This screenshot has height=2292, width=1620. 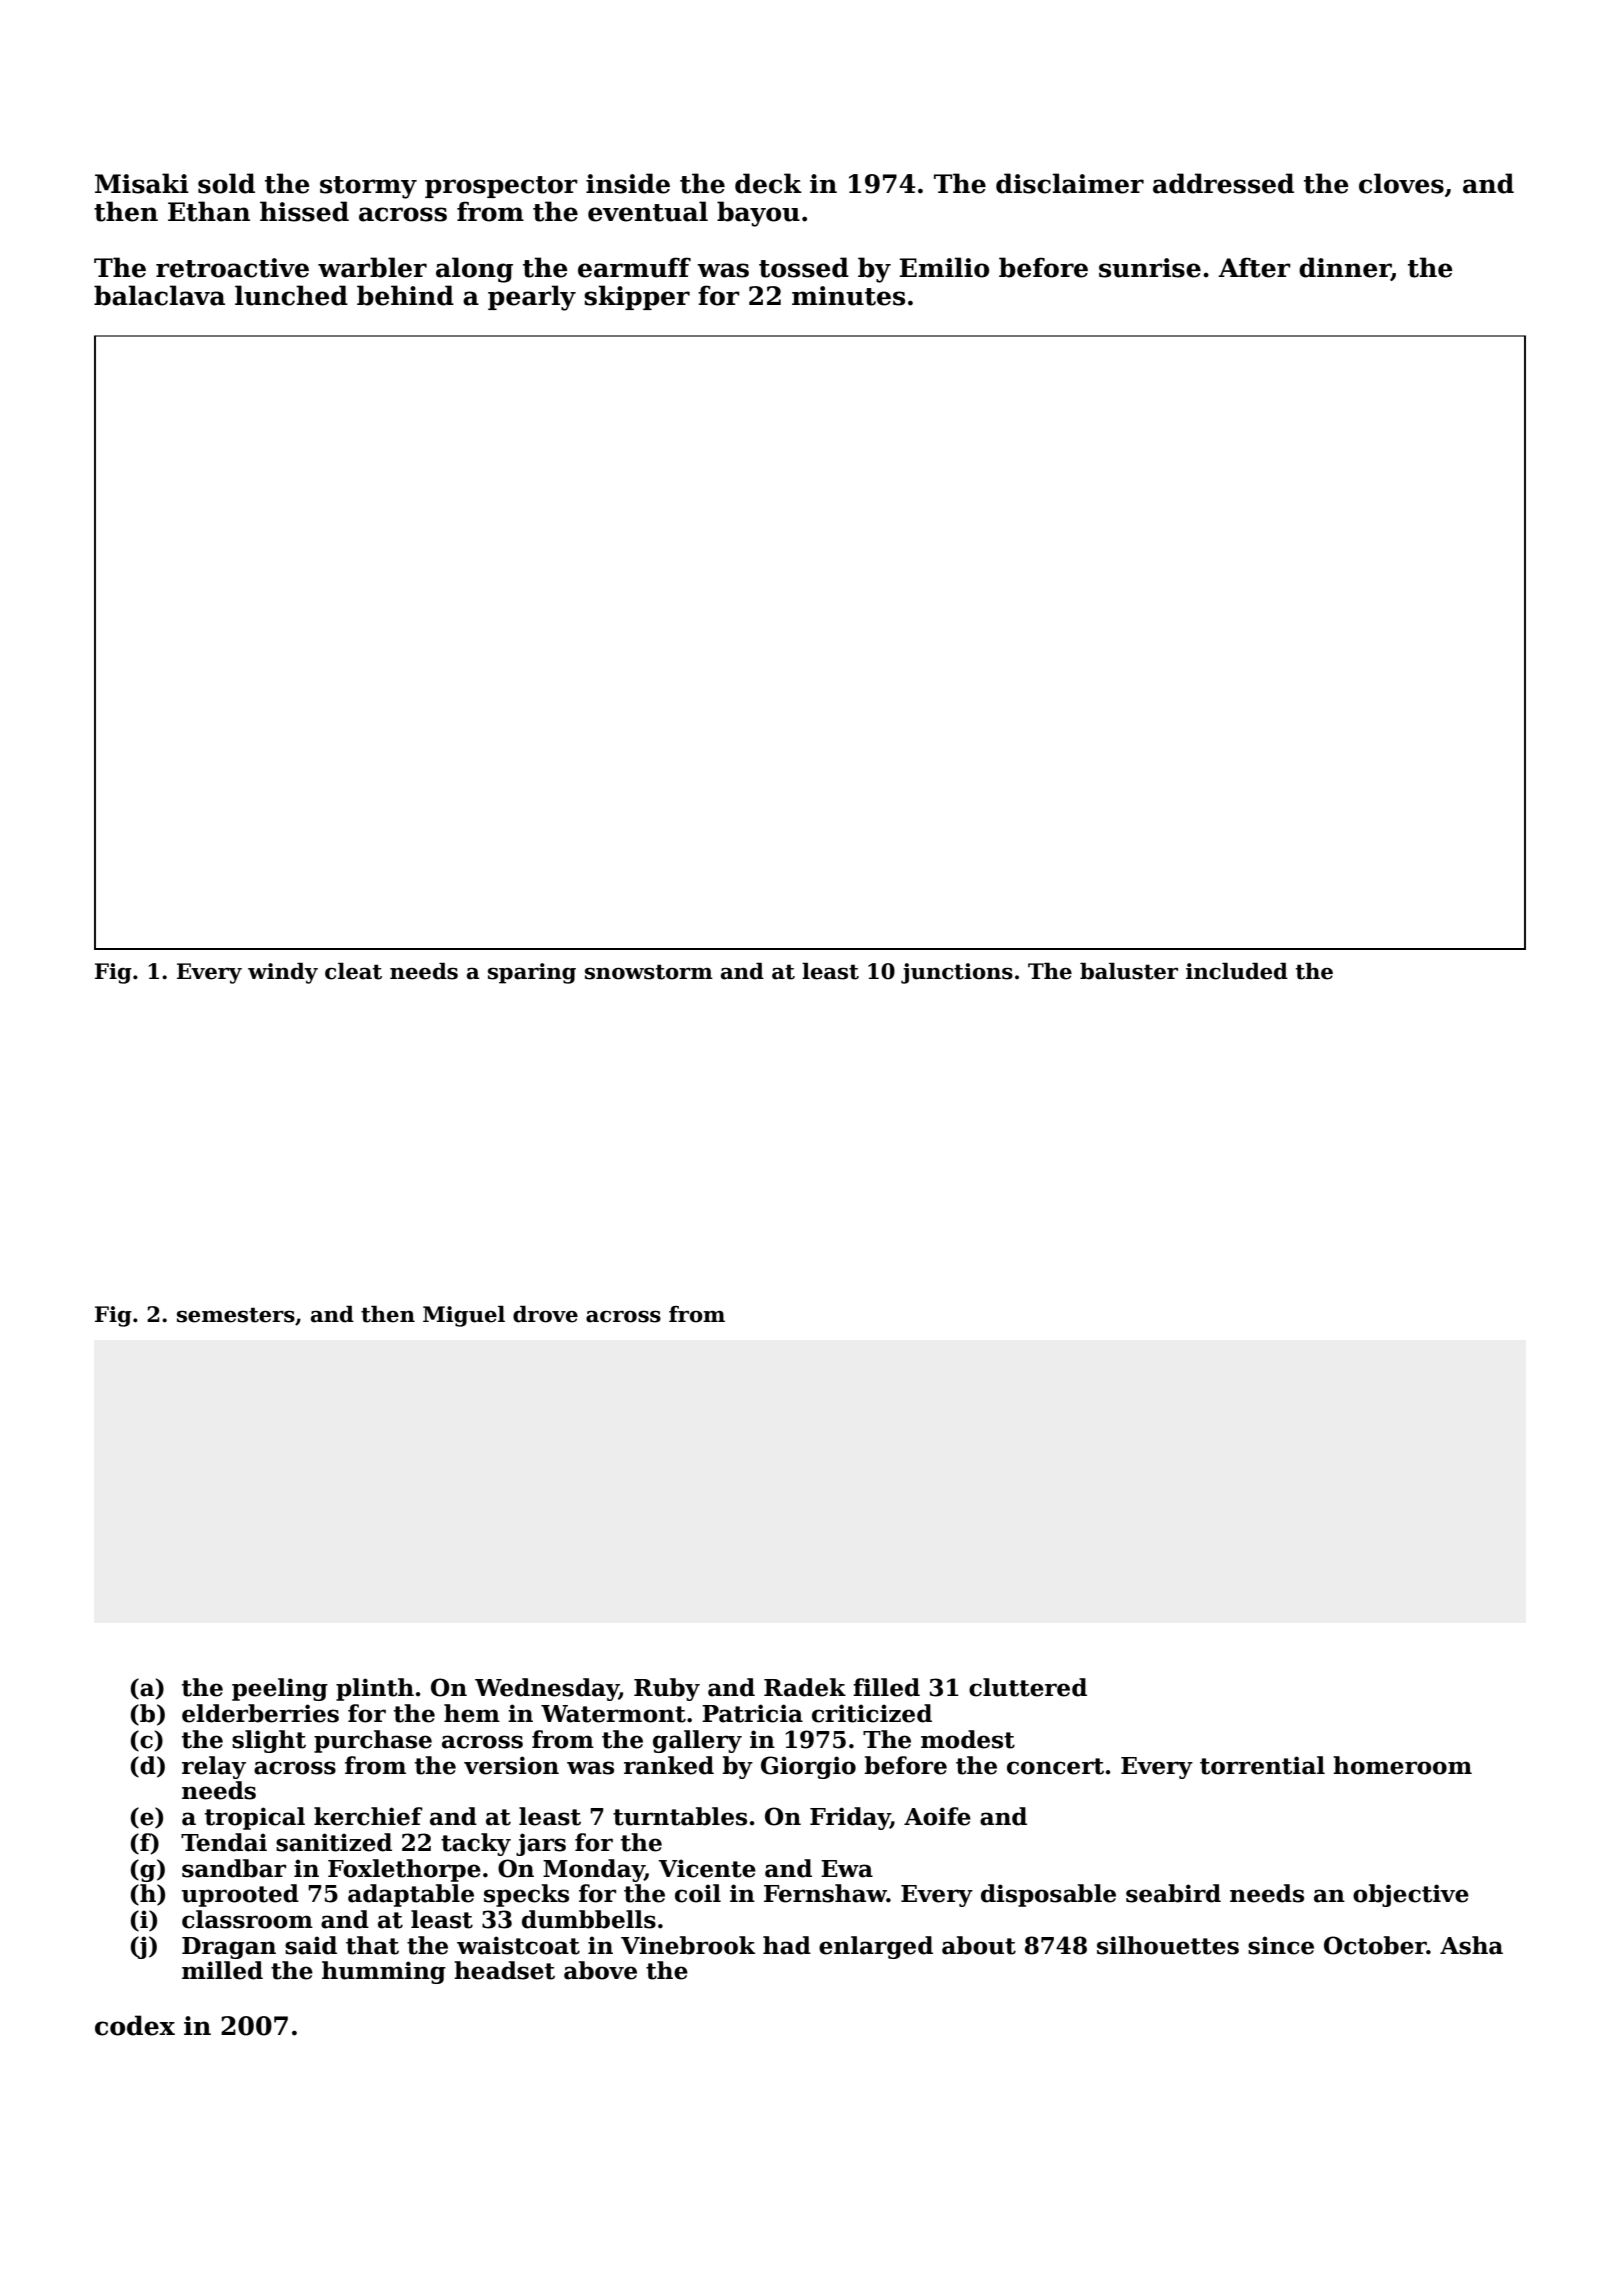 What do you see at coordinates (384, 1972) in the screenshot?
I see `humming` at bounding box center [384, 1972].
